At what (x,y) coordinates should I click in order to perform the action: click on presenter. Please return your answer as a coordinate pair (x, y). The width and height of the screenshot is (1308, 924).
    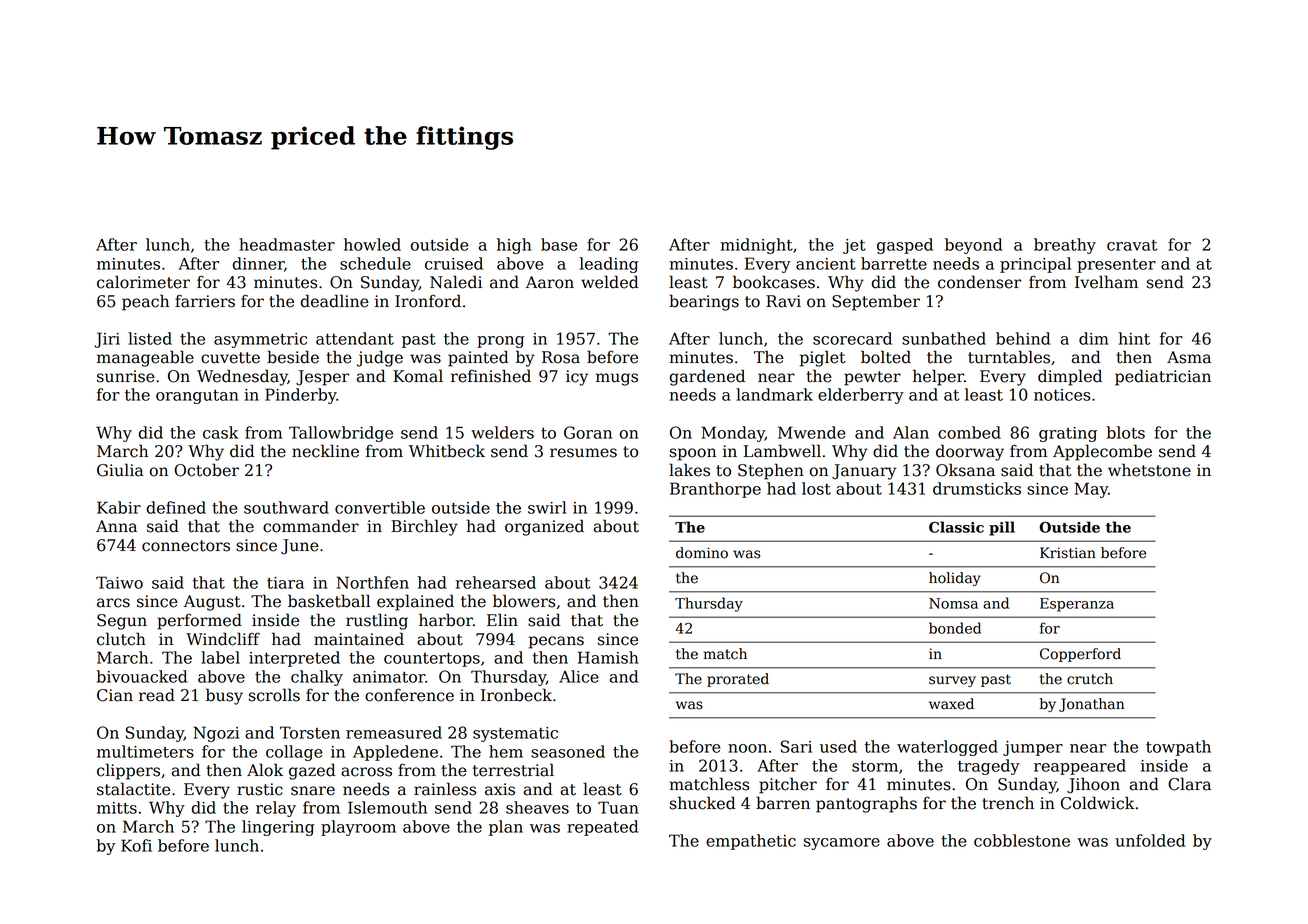
    Looking at the image, I should click on (1116, 266).
